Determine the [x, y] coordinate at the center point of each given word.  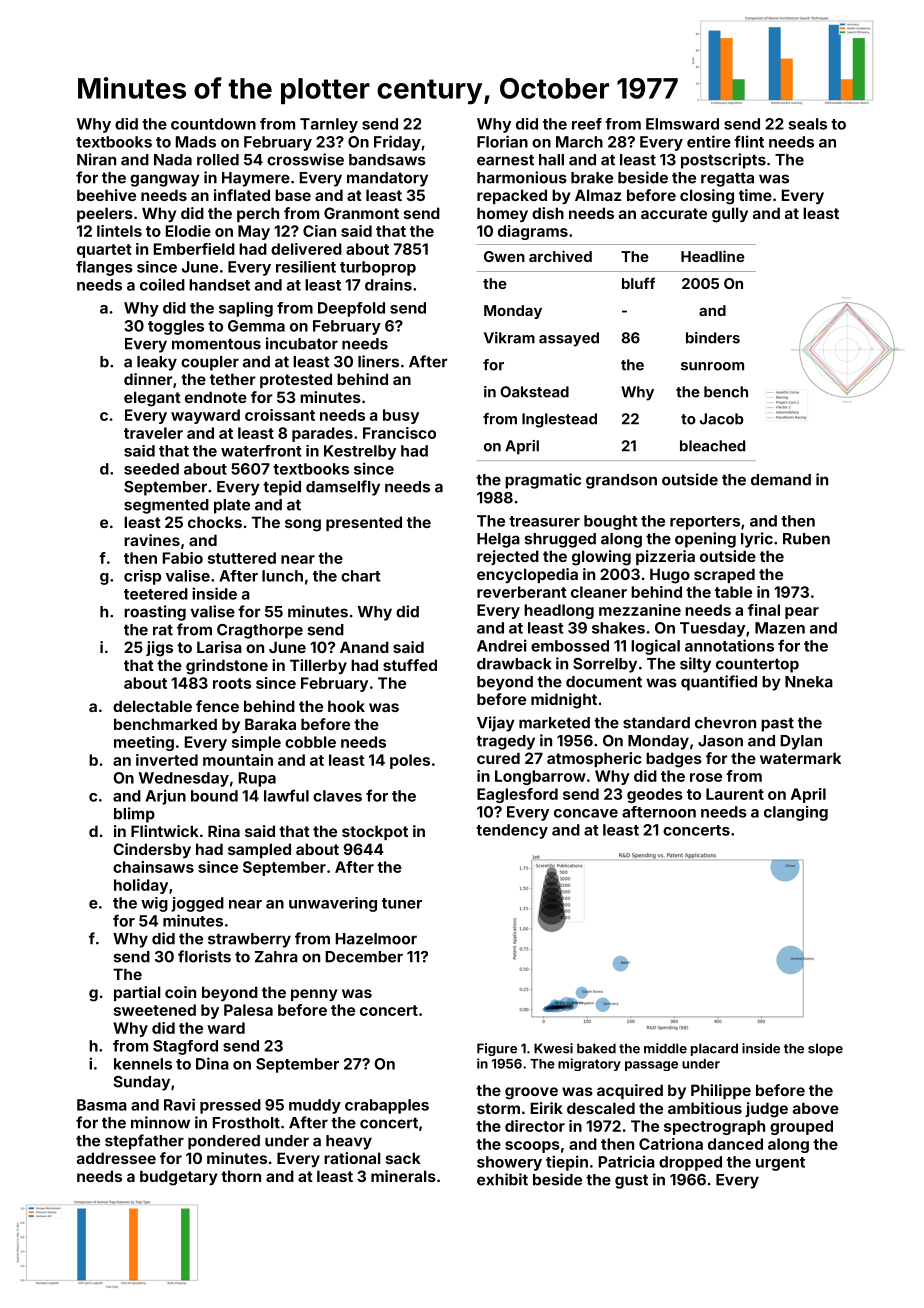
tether [233, 379]
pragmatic [543, 481]
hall [551, 160]
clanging [796, 813]
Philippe [721, 1091]
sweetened [155, 1010]
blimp [134, 815]
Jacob [722, 419]
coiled [162, 284]
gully [730, 215]
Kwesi [553, 1048]
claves [337, 796]
